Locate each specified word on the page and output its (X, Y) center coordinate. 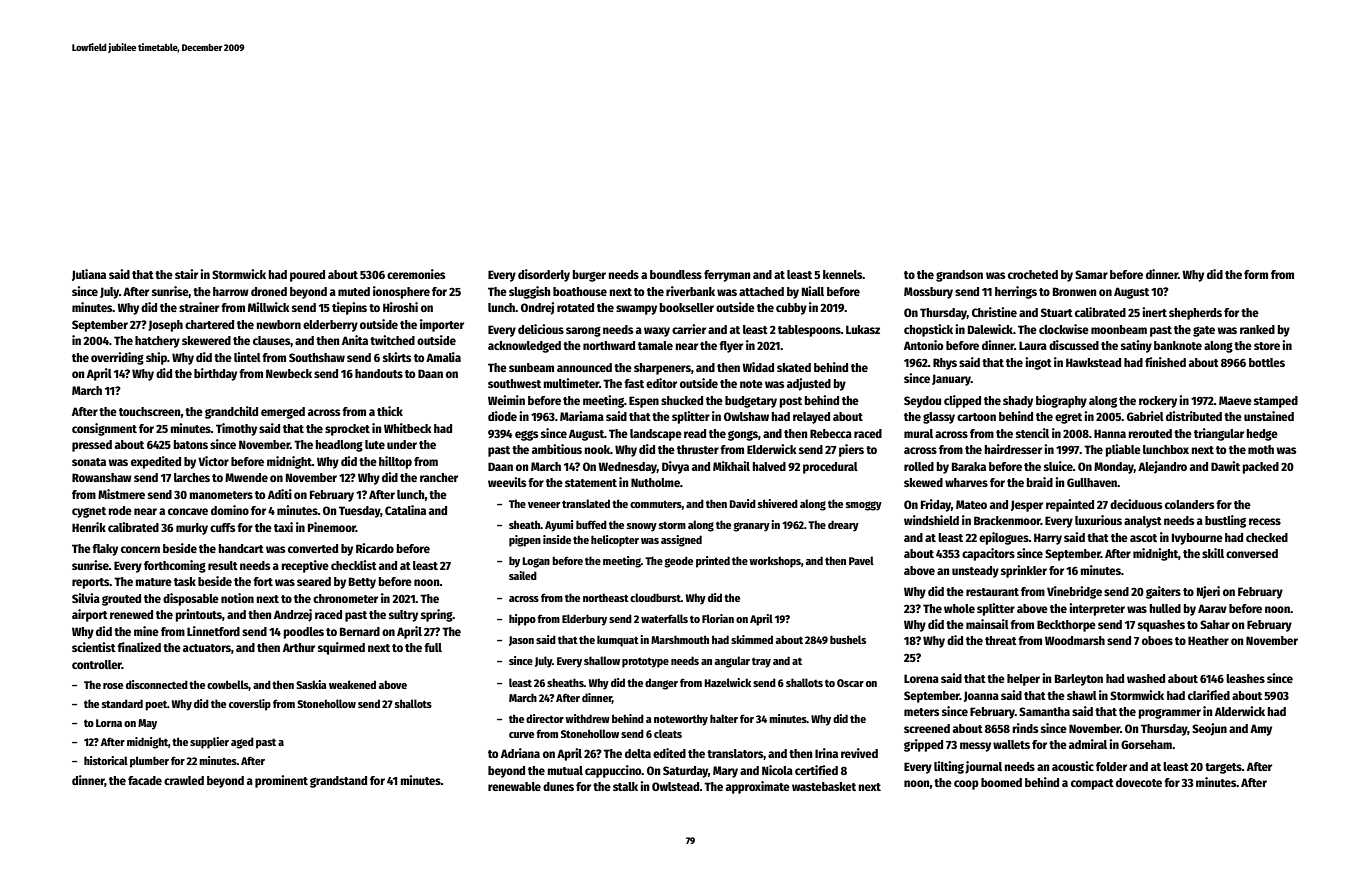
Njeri (1208, 592)
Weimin (506, 400)
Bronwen (1074, 291)
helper (1023, 680)
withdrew (587, 718)
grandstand (338, 782)
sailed (523, 575)
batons (191, 444)
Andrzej (293, 615)
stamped (1276, 402)
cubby (791, 309)
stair (186, 274)
